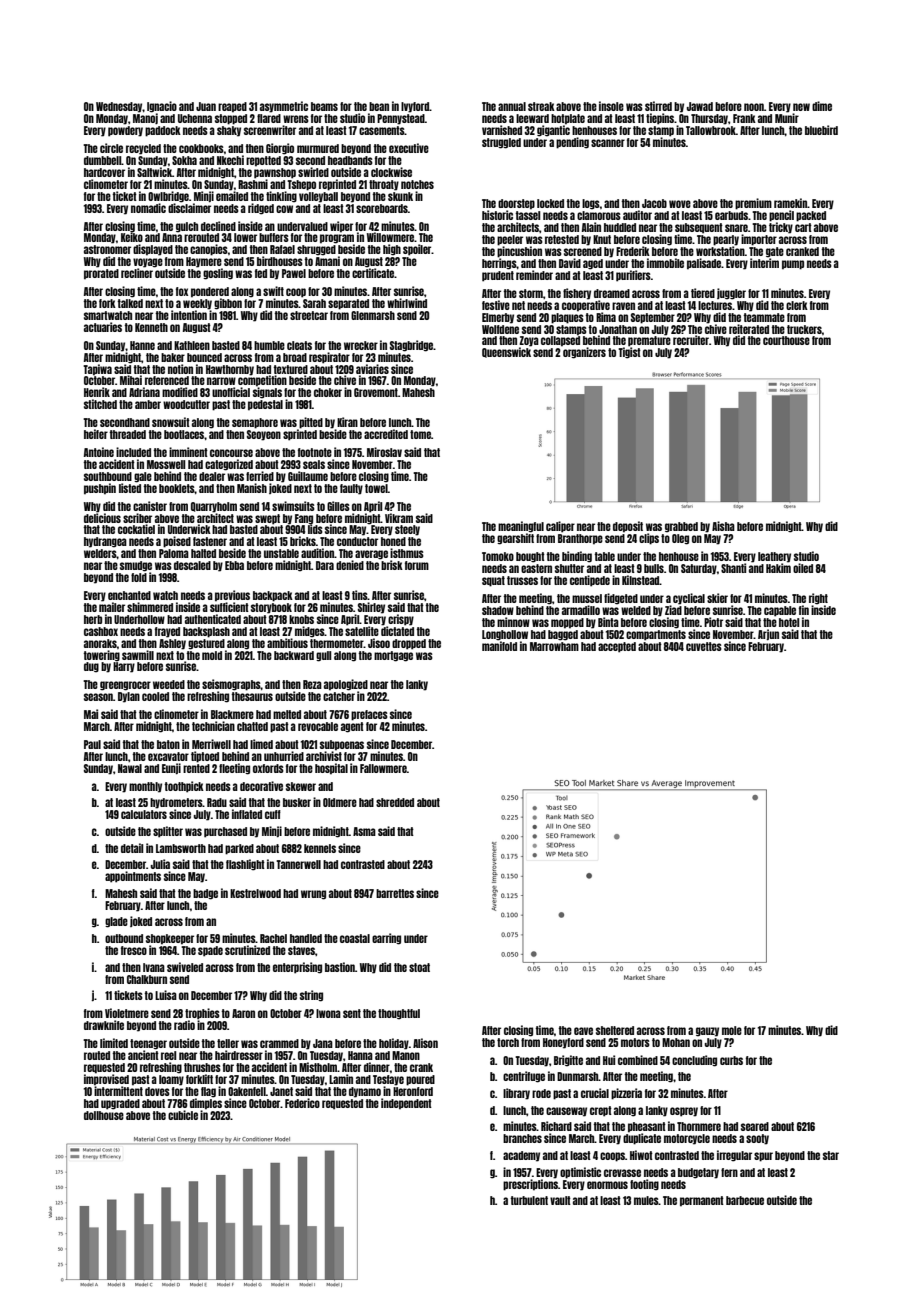 This screenshot has height=1308, width=924. Describe the element at coordinates (232, 596) in the screenshot. I see `previous` at that location.
